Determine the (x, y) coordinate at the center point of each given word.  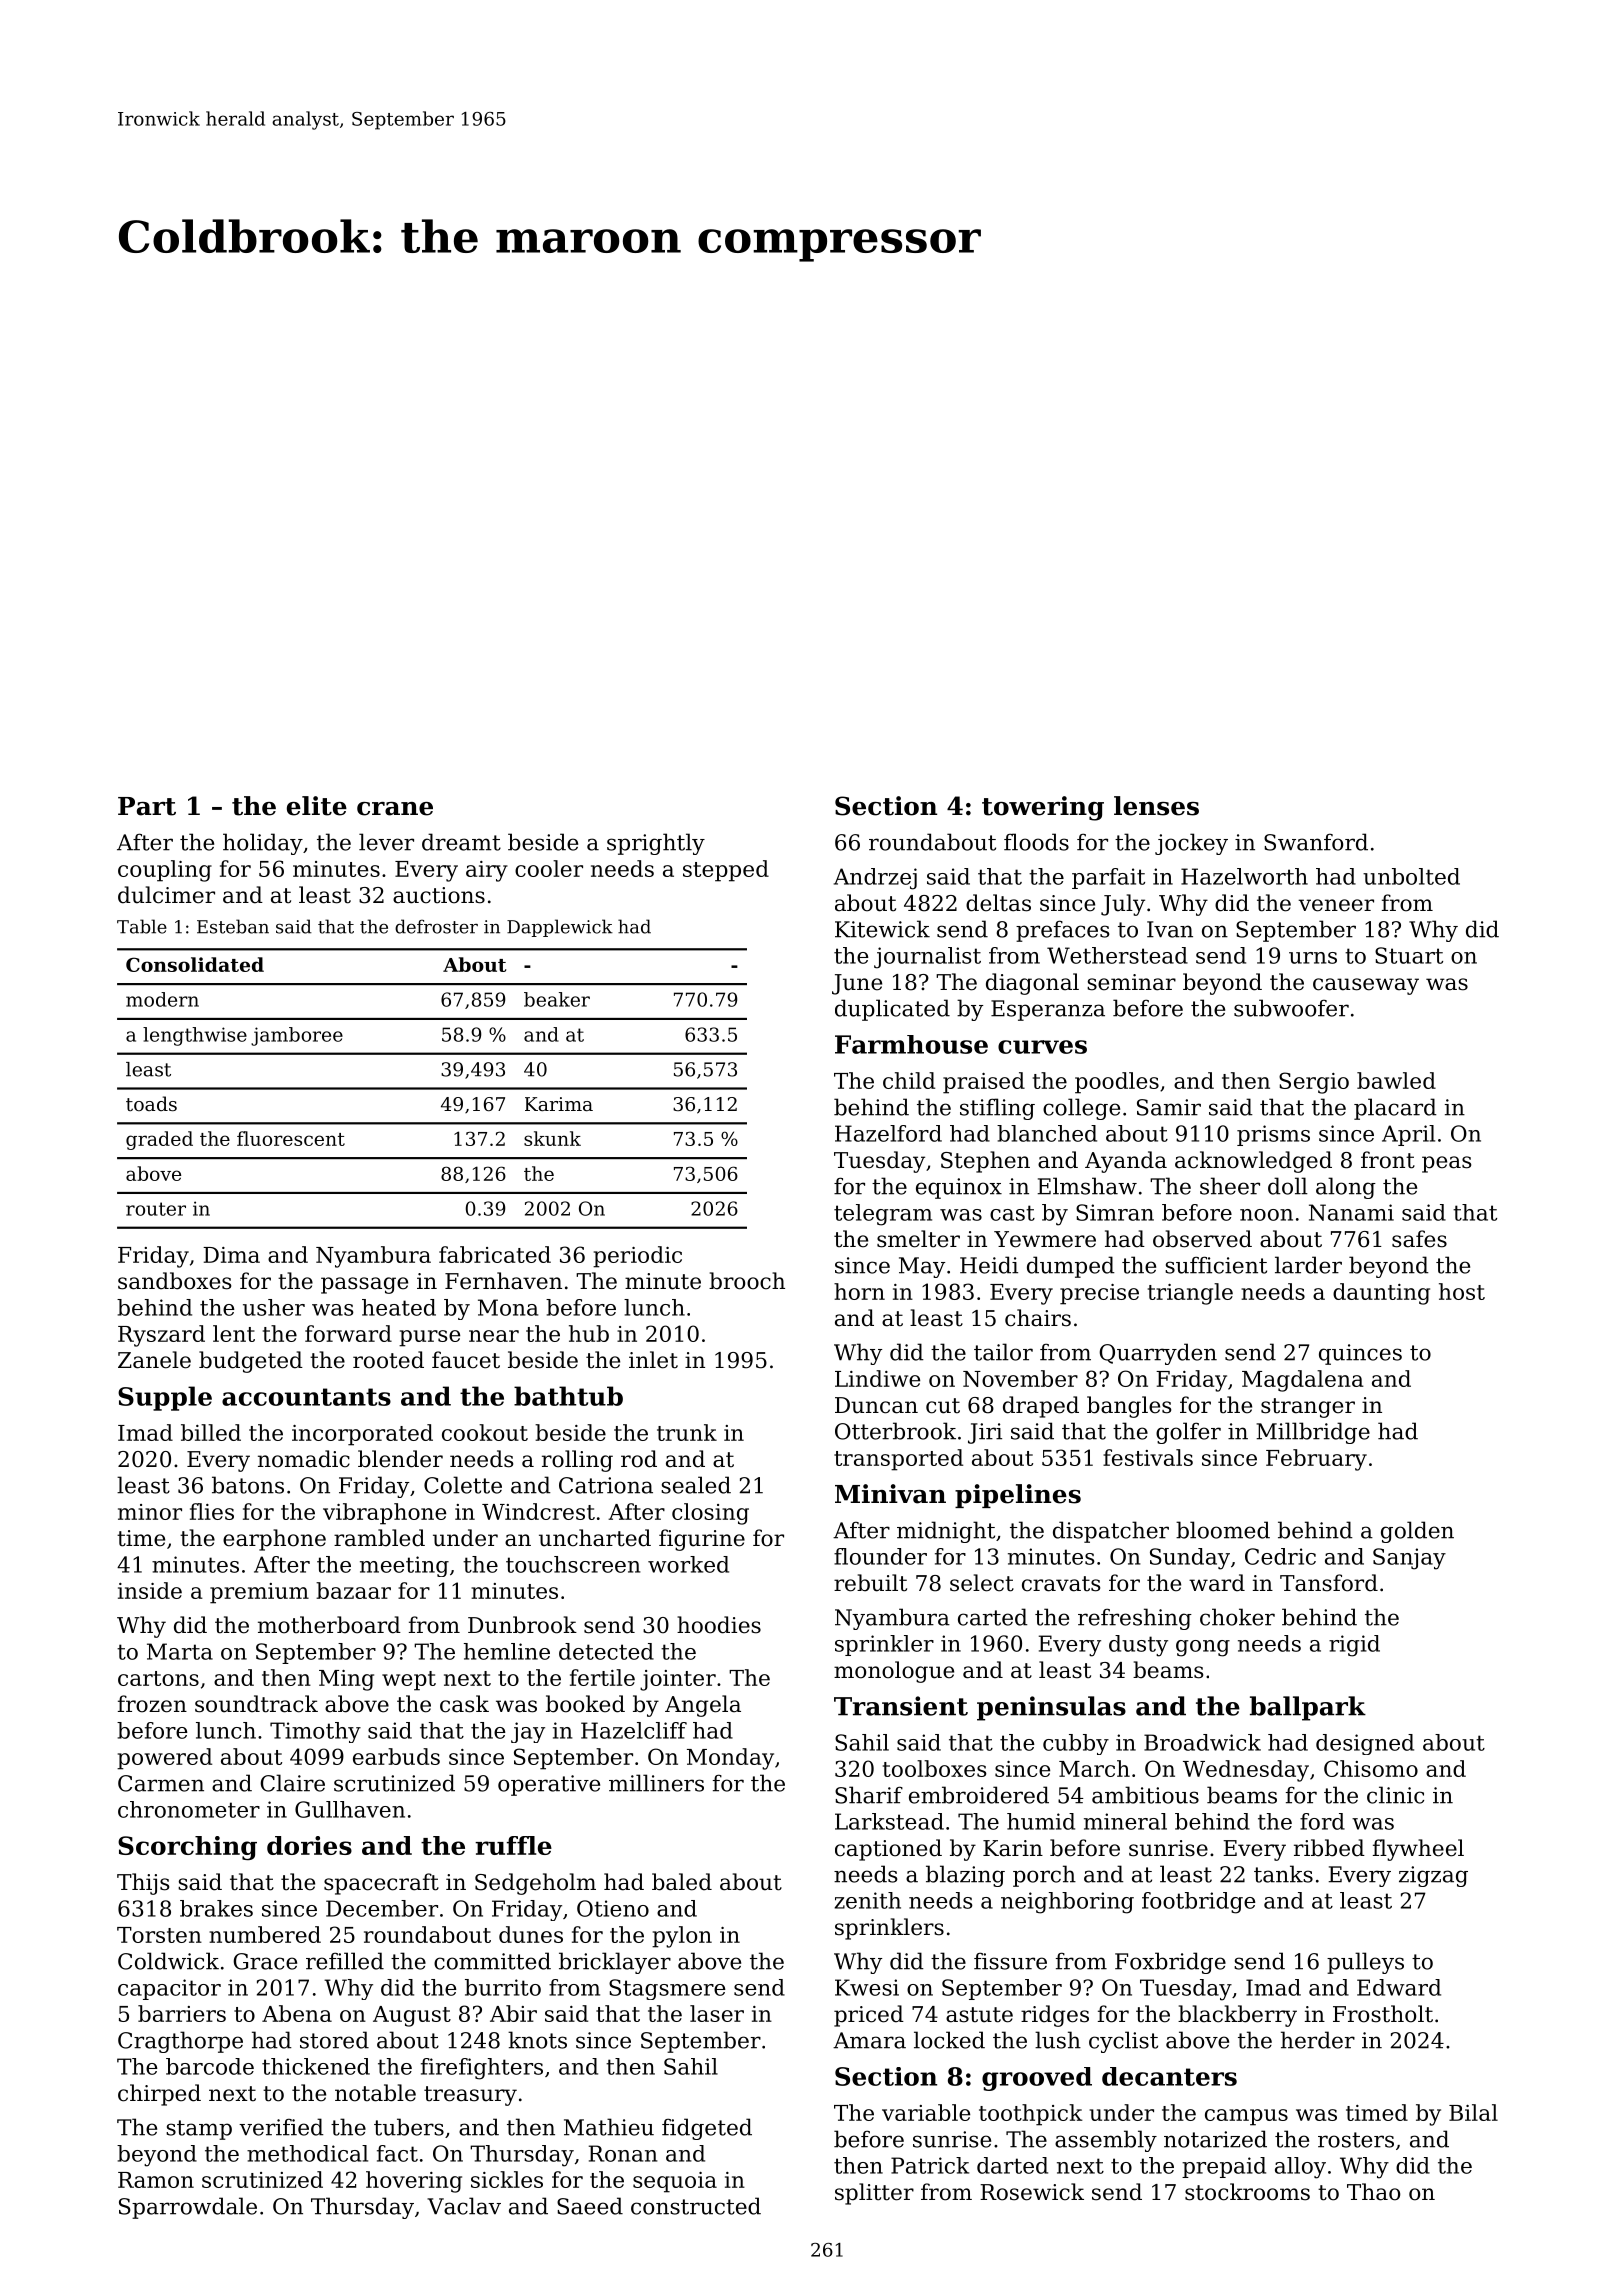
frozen (152, 1704)
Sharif (869, 1795)
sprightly (656, 844)
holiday (263, 844)
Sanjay (1409, 1559)
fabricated (495, 1254)
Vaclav (464, 2206)
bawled (1396, 1080)
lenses (1156, 806)
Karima (559, 1104)
